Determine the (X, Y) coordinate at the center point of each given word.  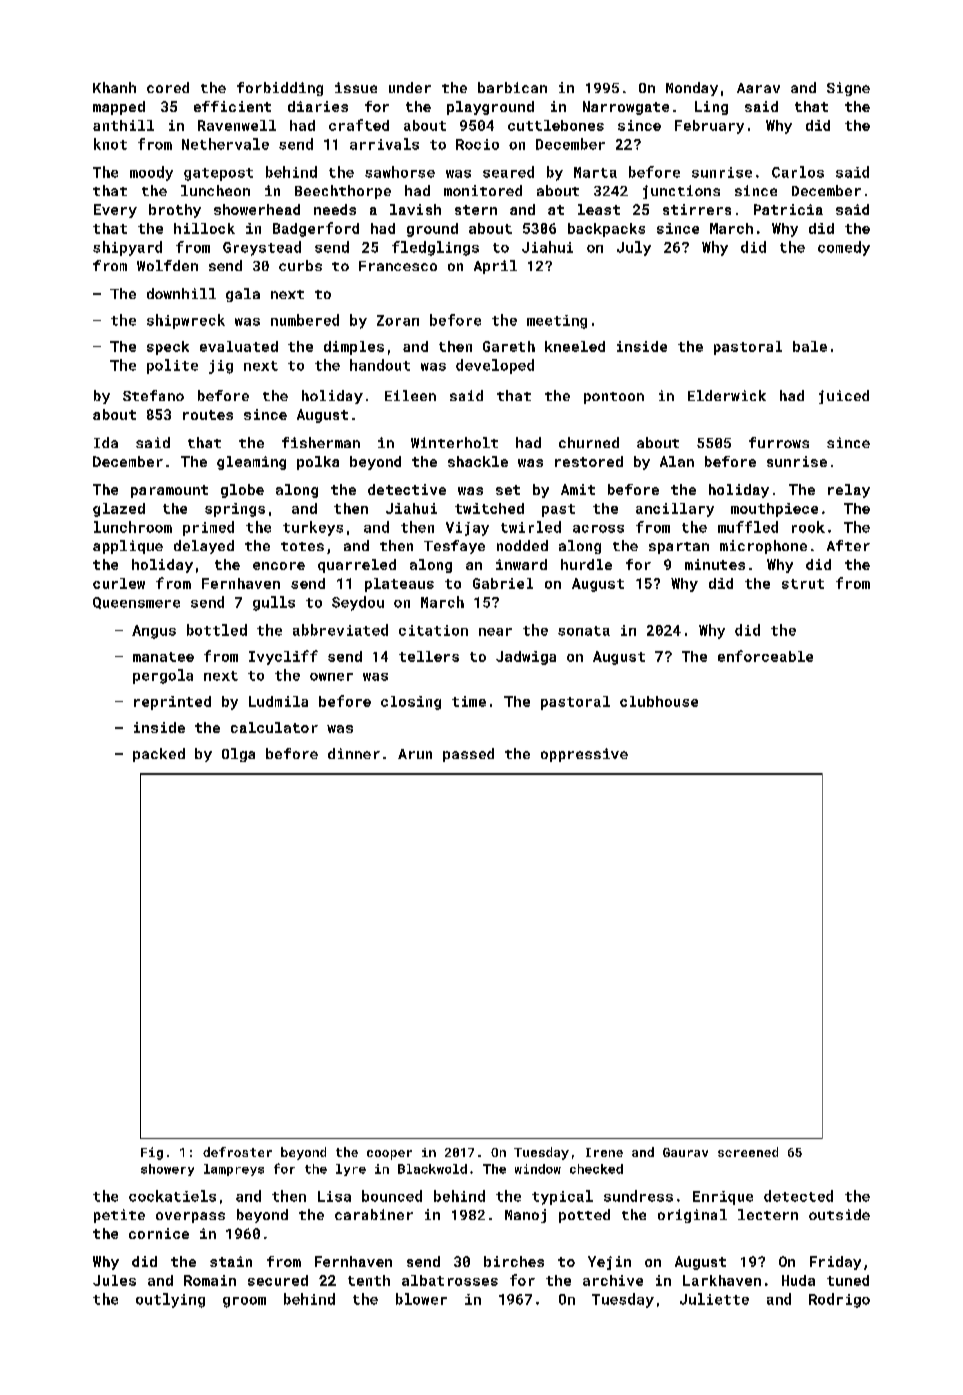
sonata (584, 631)
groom (244, 1302)
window (538, 1169)
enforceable (765, 656)
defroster (237, 1152)
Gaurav (685, 1152)
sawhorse (400, 172)
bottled (217, 630)
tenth (369, 1280)
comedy (844, 248)
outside (839, 1214)
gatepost (218, 174)
